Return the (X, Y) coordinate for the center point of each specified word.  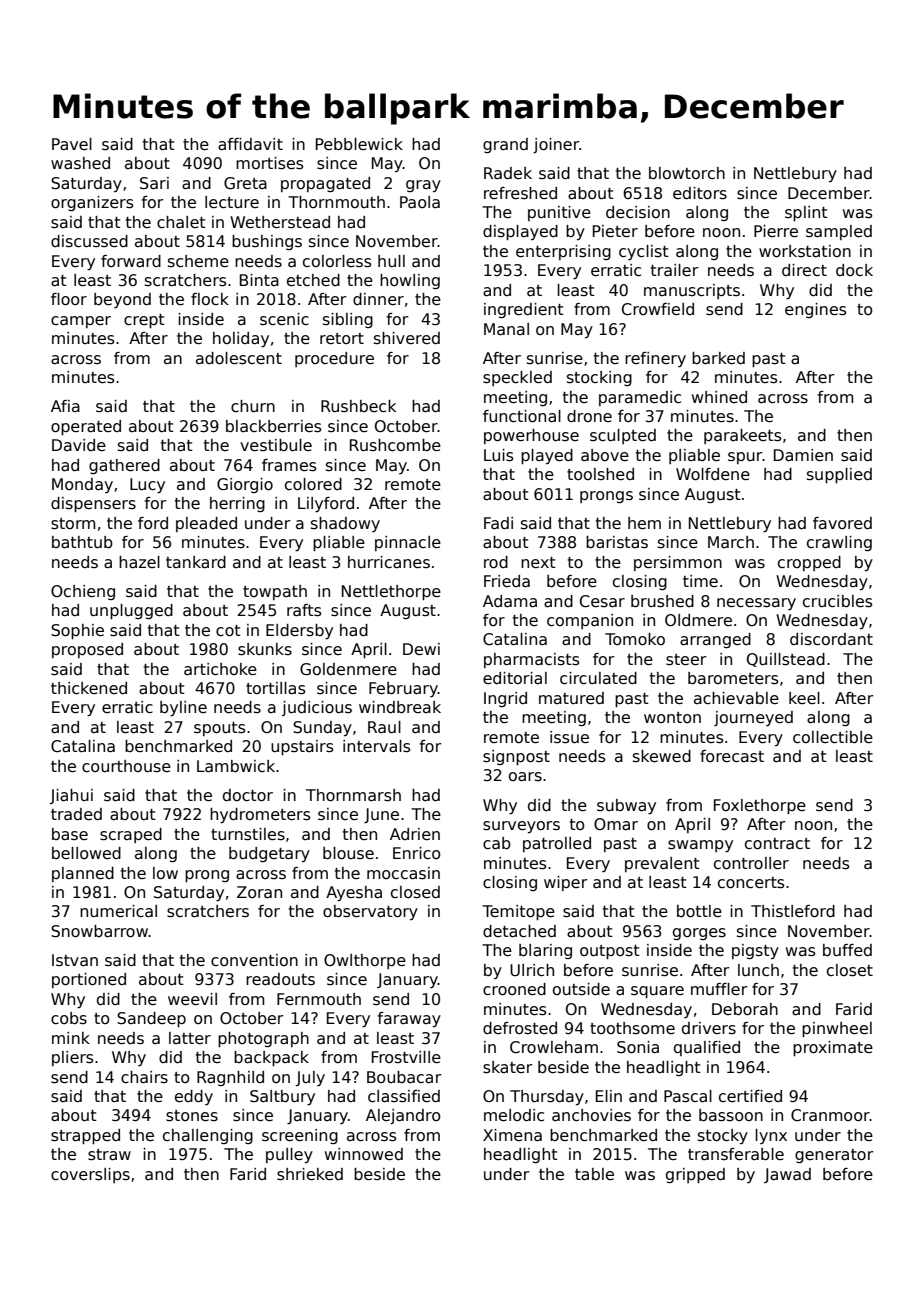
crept (144, 321)
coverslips (90, 1175)
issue (569, 737)
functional (522, 416)
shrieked (310, 1174)
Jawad (787, 1175)
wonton (672, 717)
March (731, 542)
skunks (265, 649)
